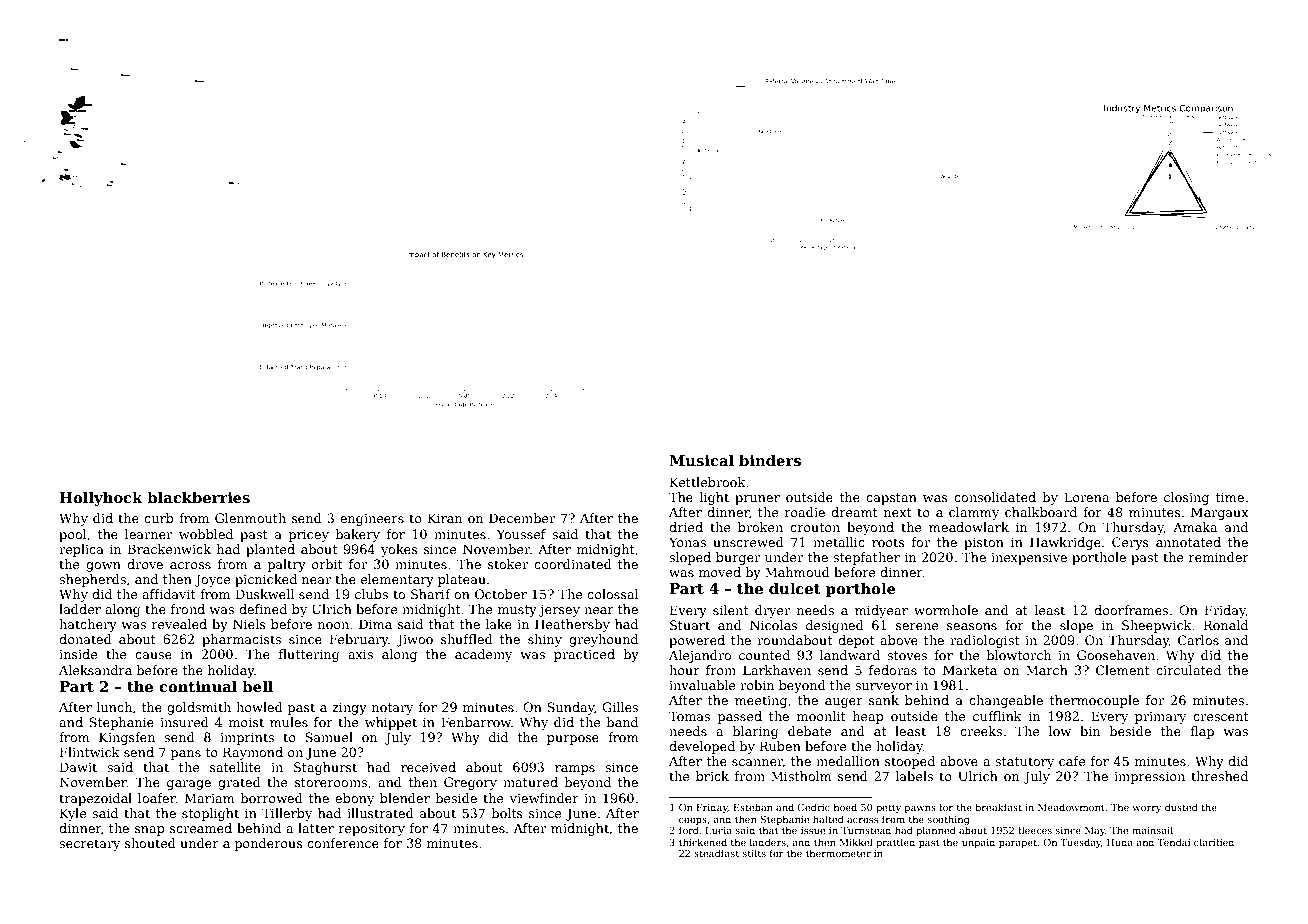 The image size is (1308, 924). What do you see at coordinates (984, 543) in the screenshot?
I see `piston` at bounding box center [984, 543].
